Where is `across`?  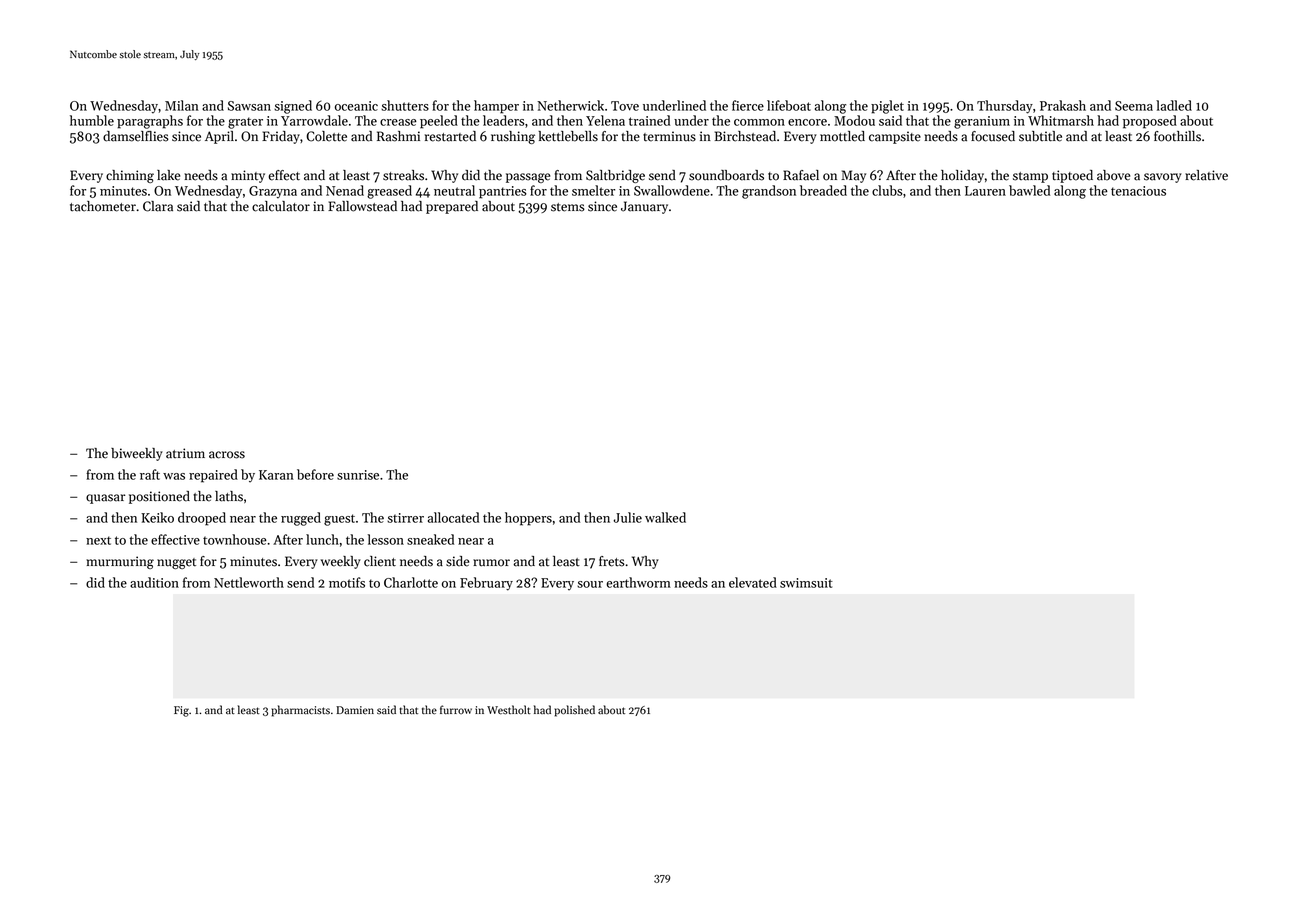 across is located at coordinates (227, 455).
